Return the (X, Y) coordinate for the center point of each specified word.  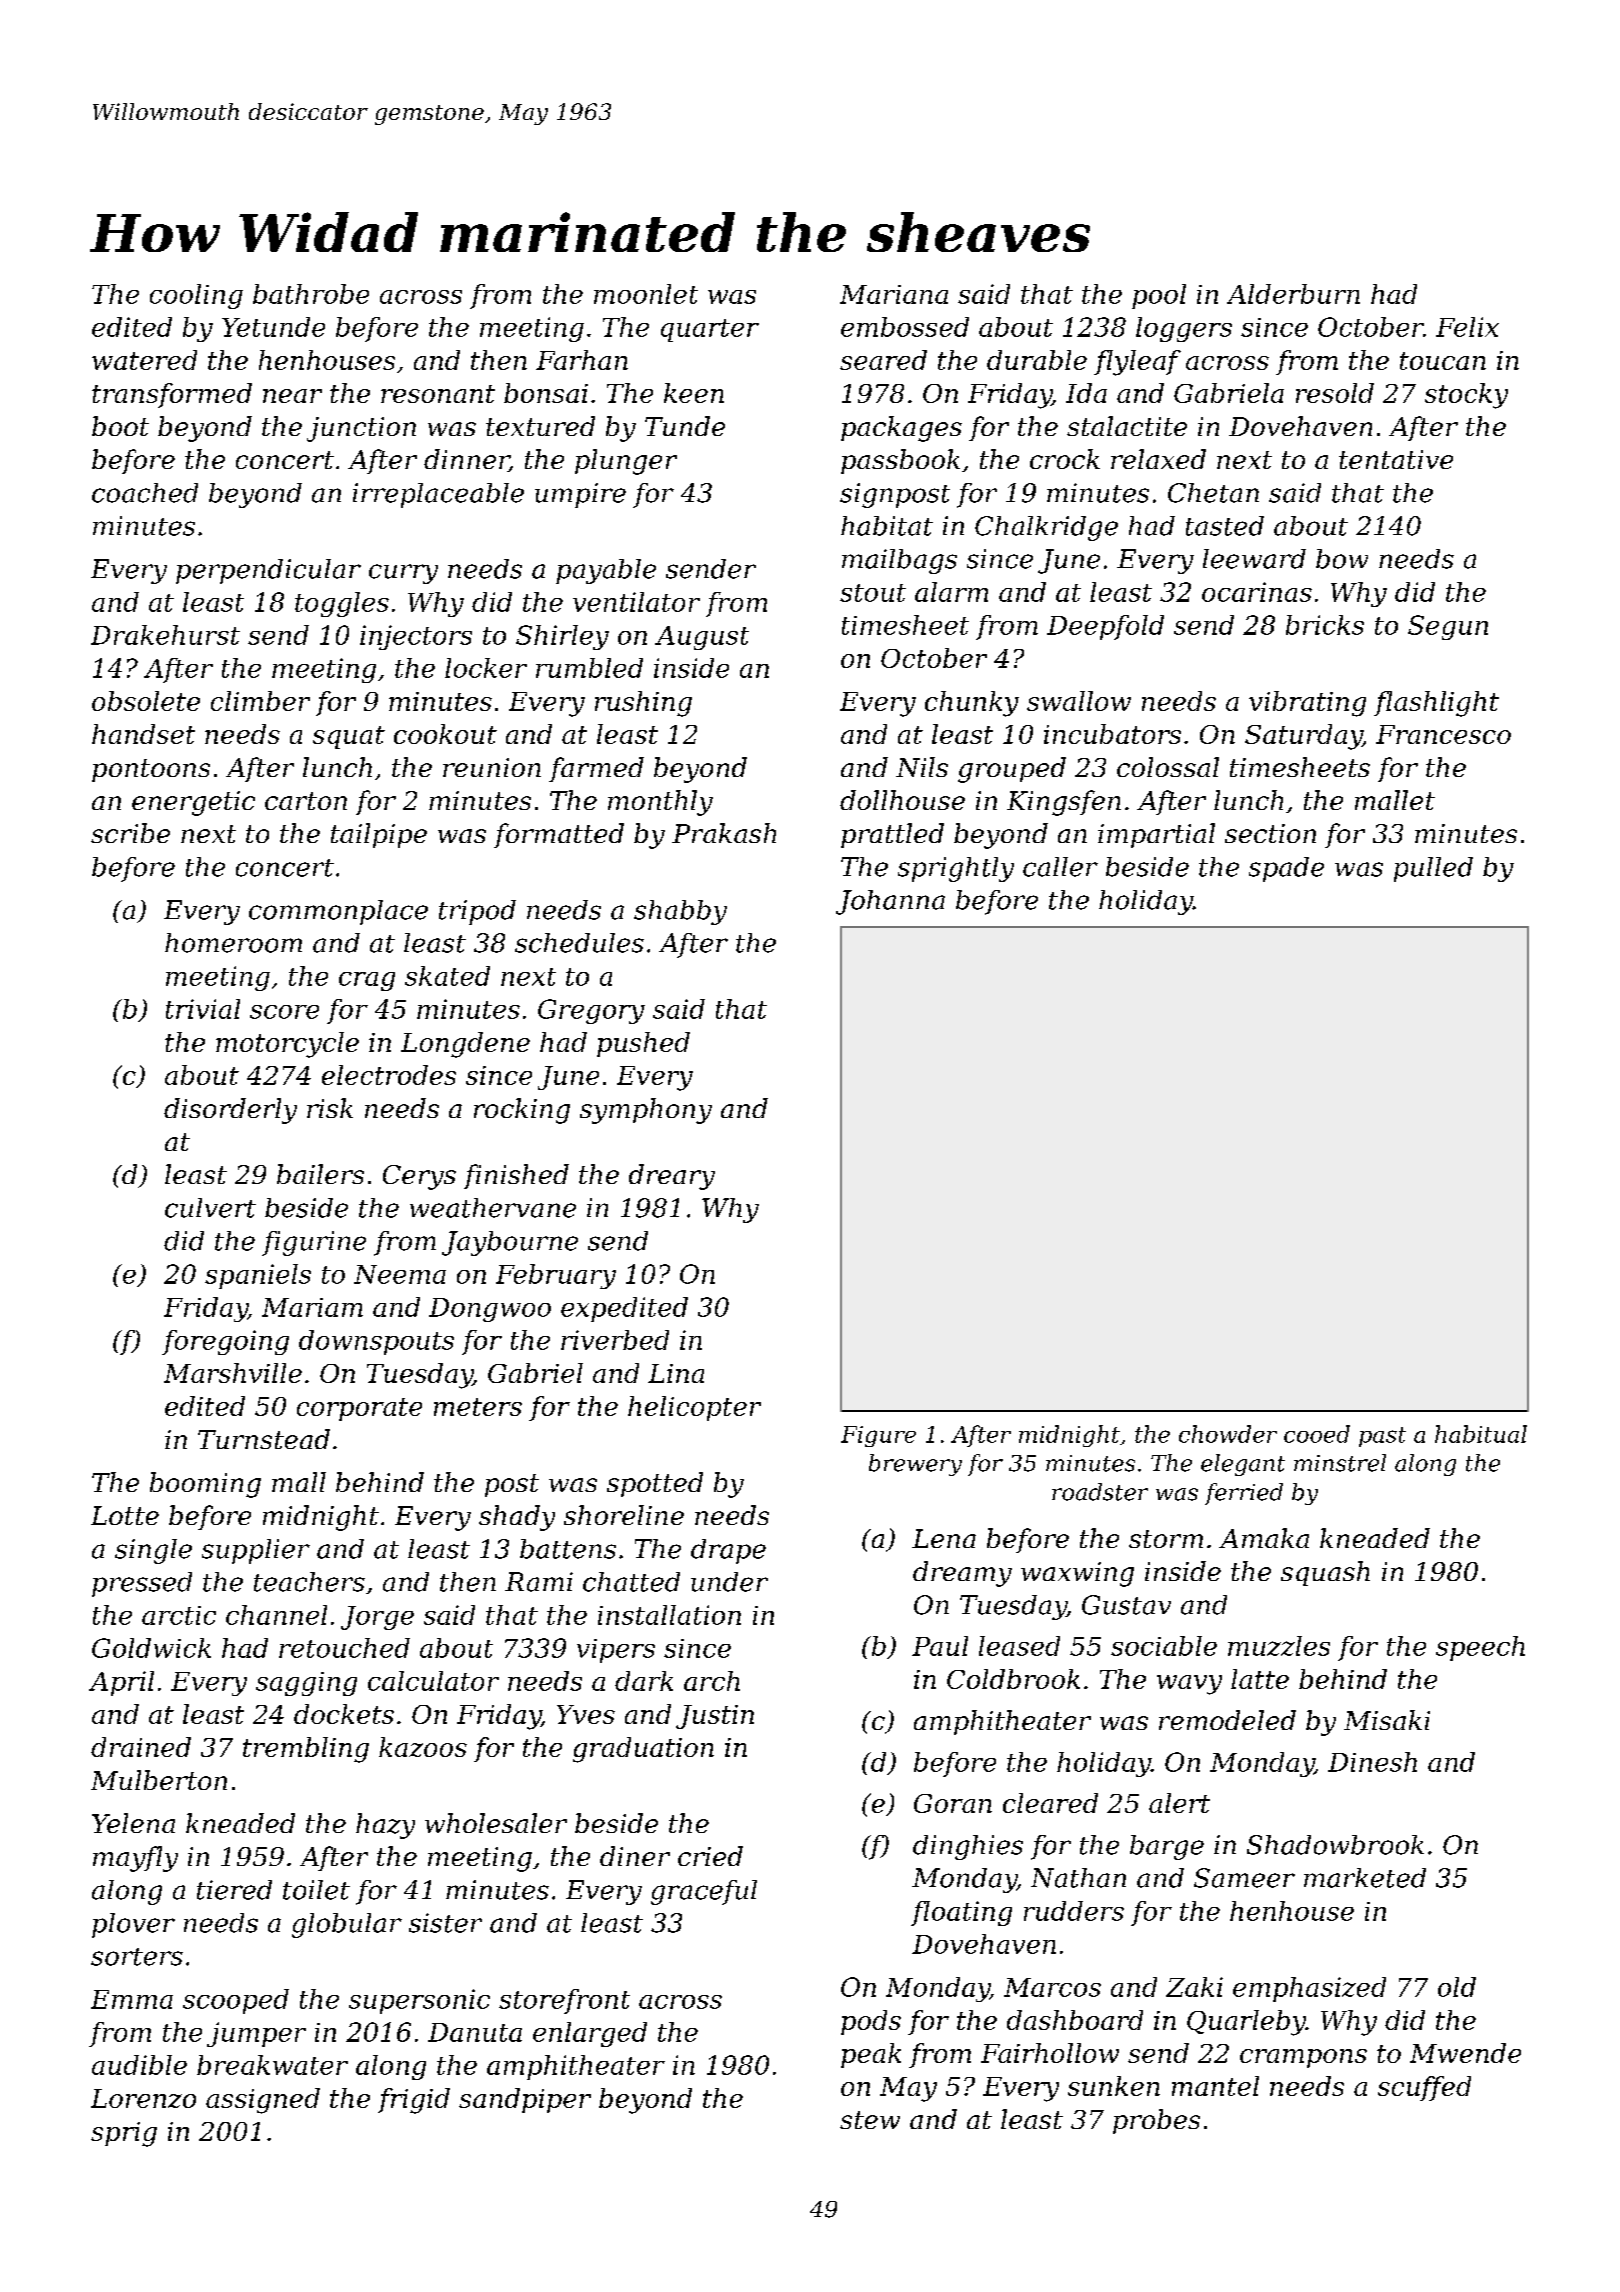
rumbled (589, 668)
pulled (1433, 869)
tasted (1225, 526)
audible (139, 2065)
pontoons (151, 770)
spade (1286, 869)
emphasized (1309, 1989)
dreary (672, 1177)
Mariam (312, 1307)
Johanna (890, 902)
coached (145, 493)
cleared (1050, 1803)
